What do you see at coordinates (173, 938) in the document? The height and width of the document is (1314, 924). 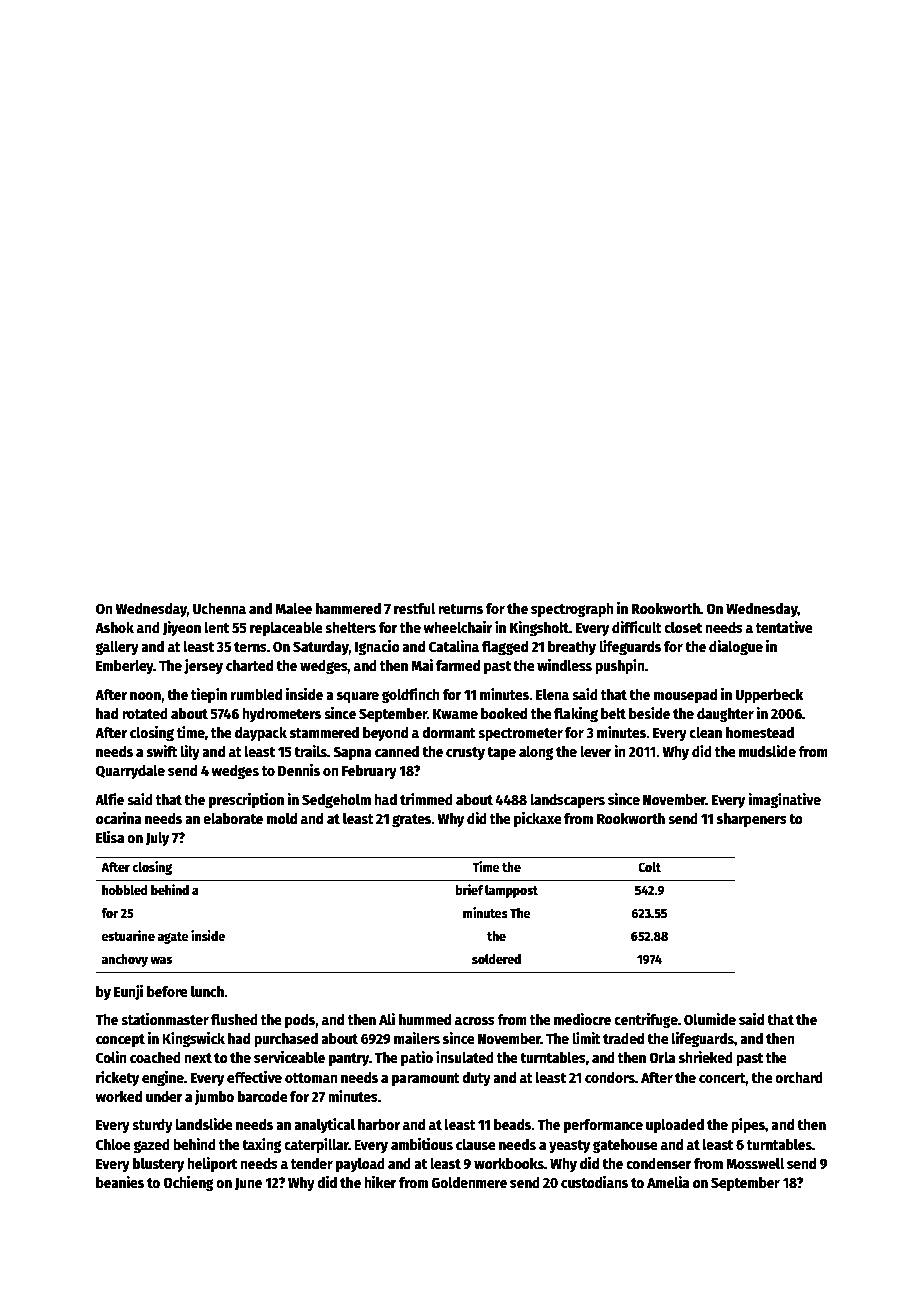 I see `agate` at bounding box center [173, 938].
